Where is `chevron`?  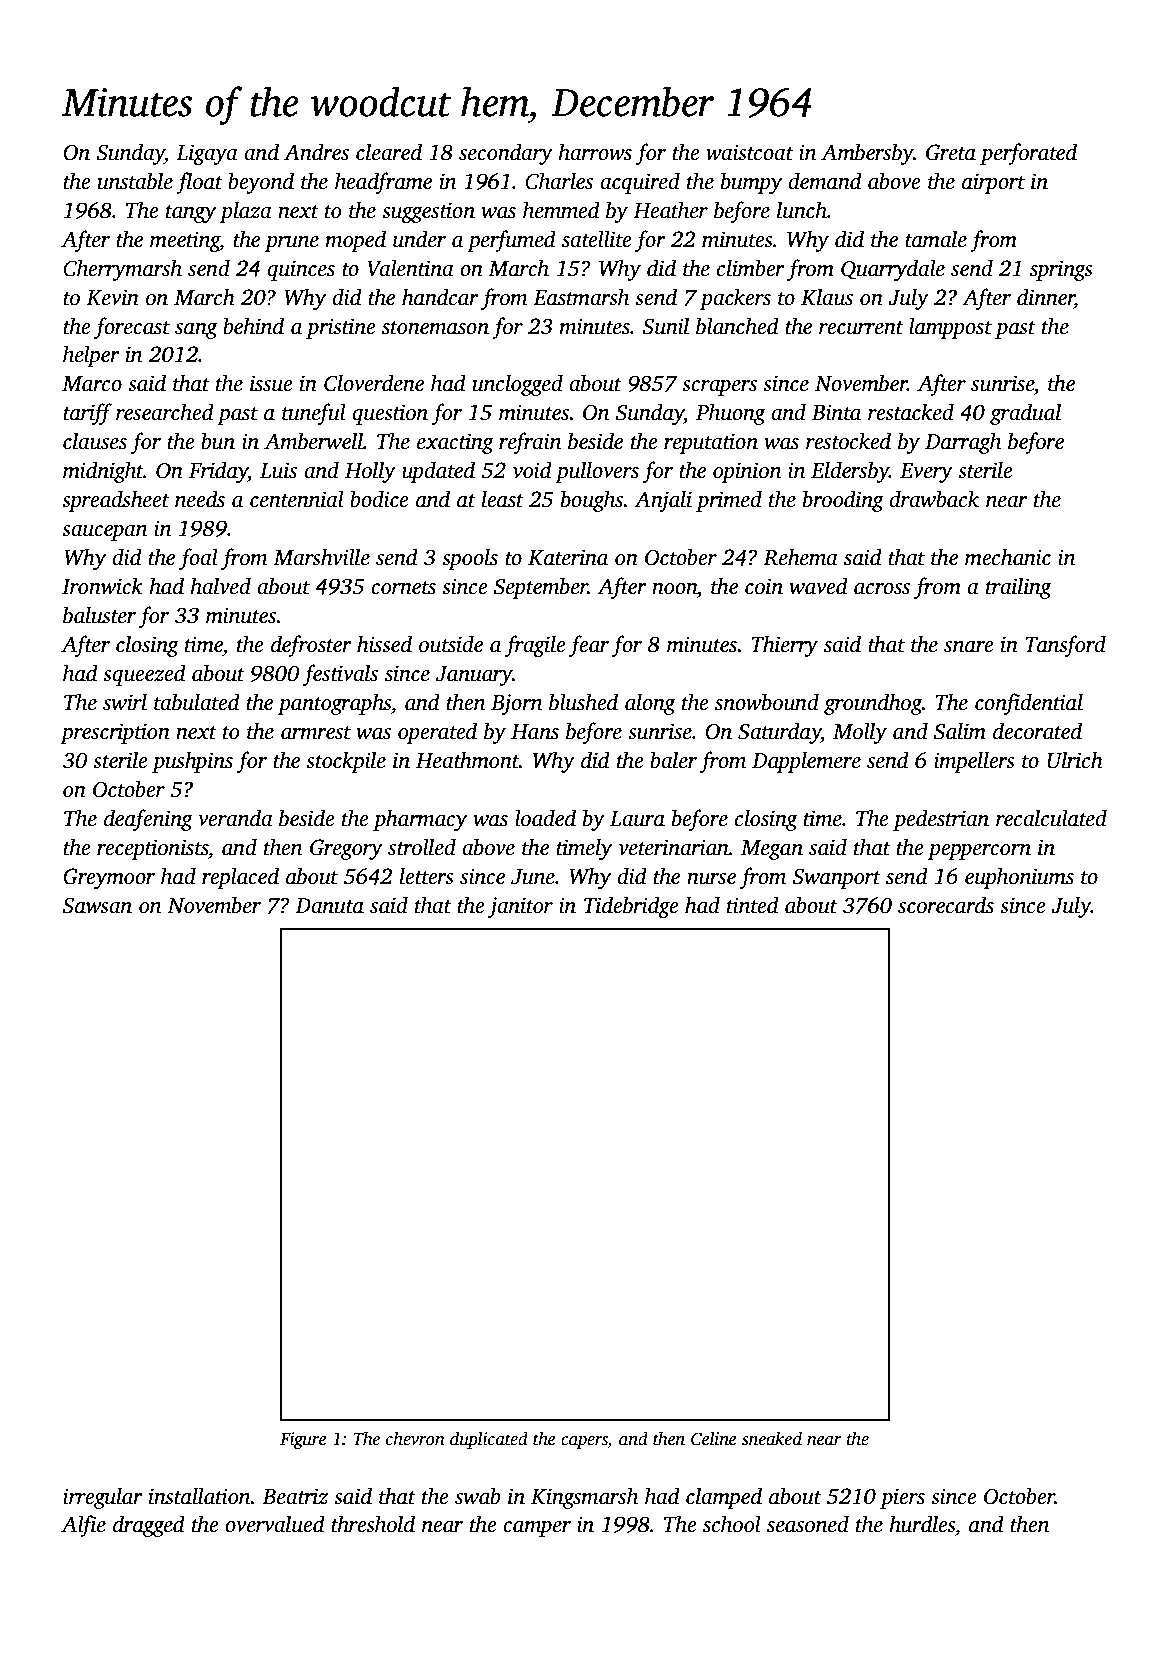
chevron is located at coordinates (415, 1438).
